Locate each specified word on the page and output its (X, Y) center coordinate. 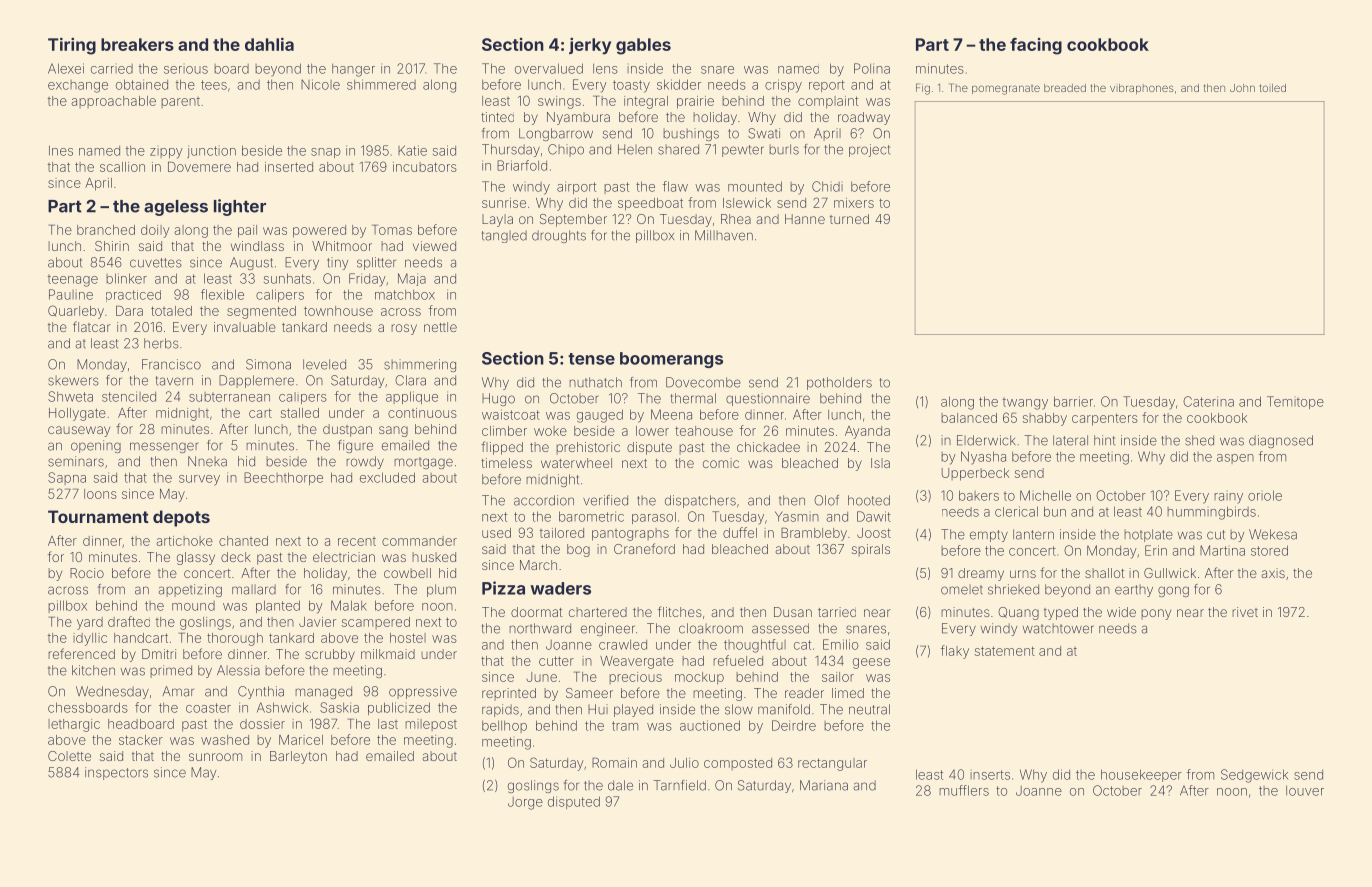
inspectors (116, 773)
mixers (854, 203)
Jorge (525, 803)
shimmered (381, 84)
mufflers (964, 790)
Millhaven (724, 235)
